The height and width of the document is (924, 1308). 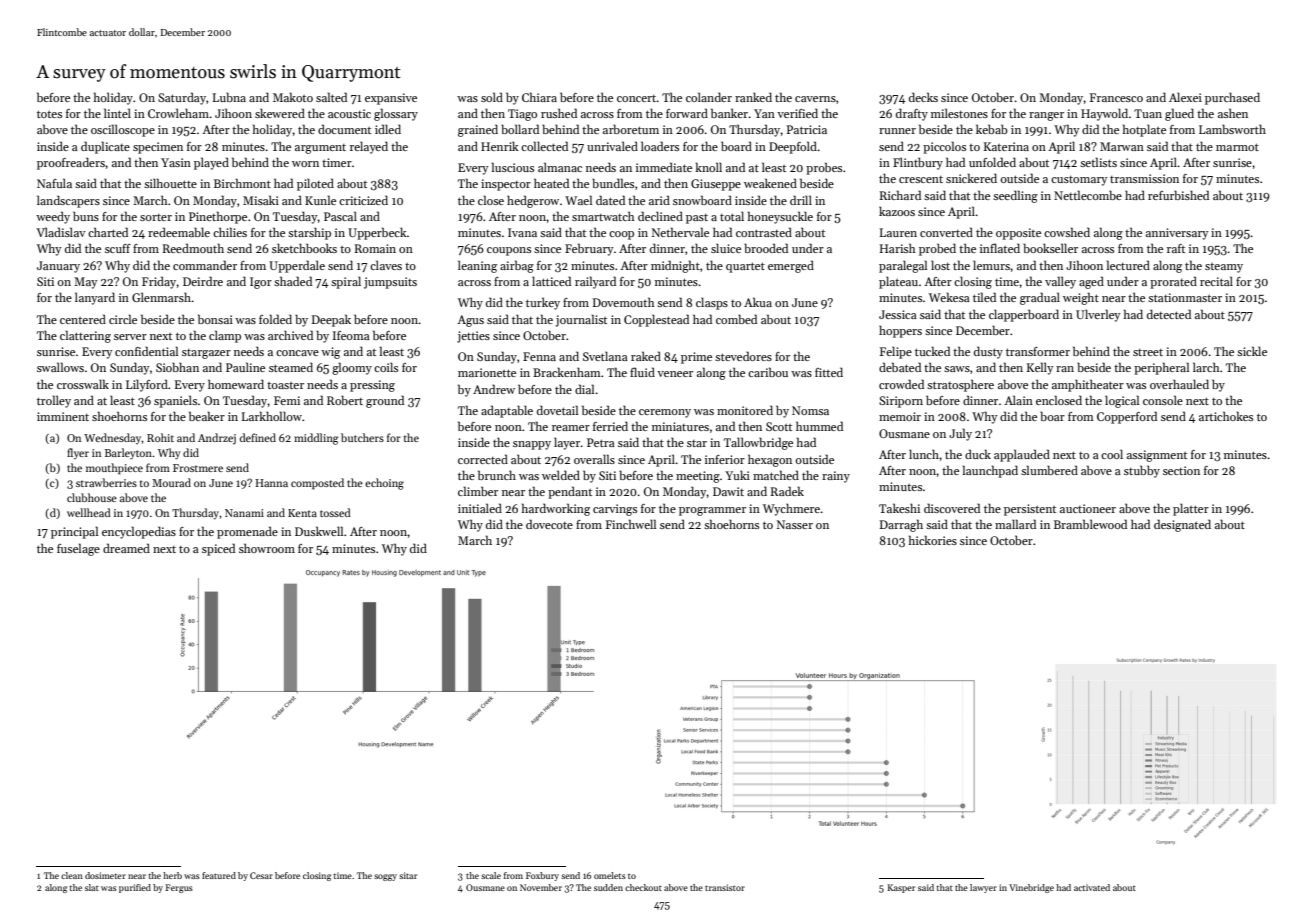 What do you see at coordinates (117, 113) in the document?
I see `lintel` at bounding box center [117, 113].
